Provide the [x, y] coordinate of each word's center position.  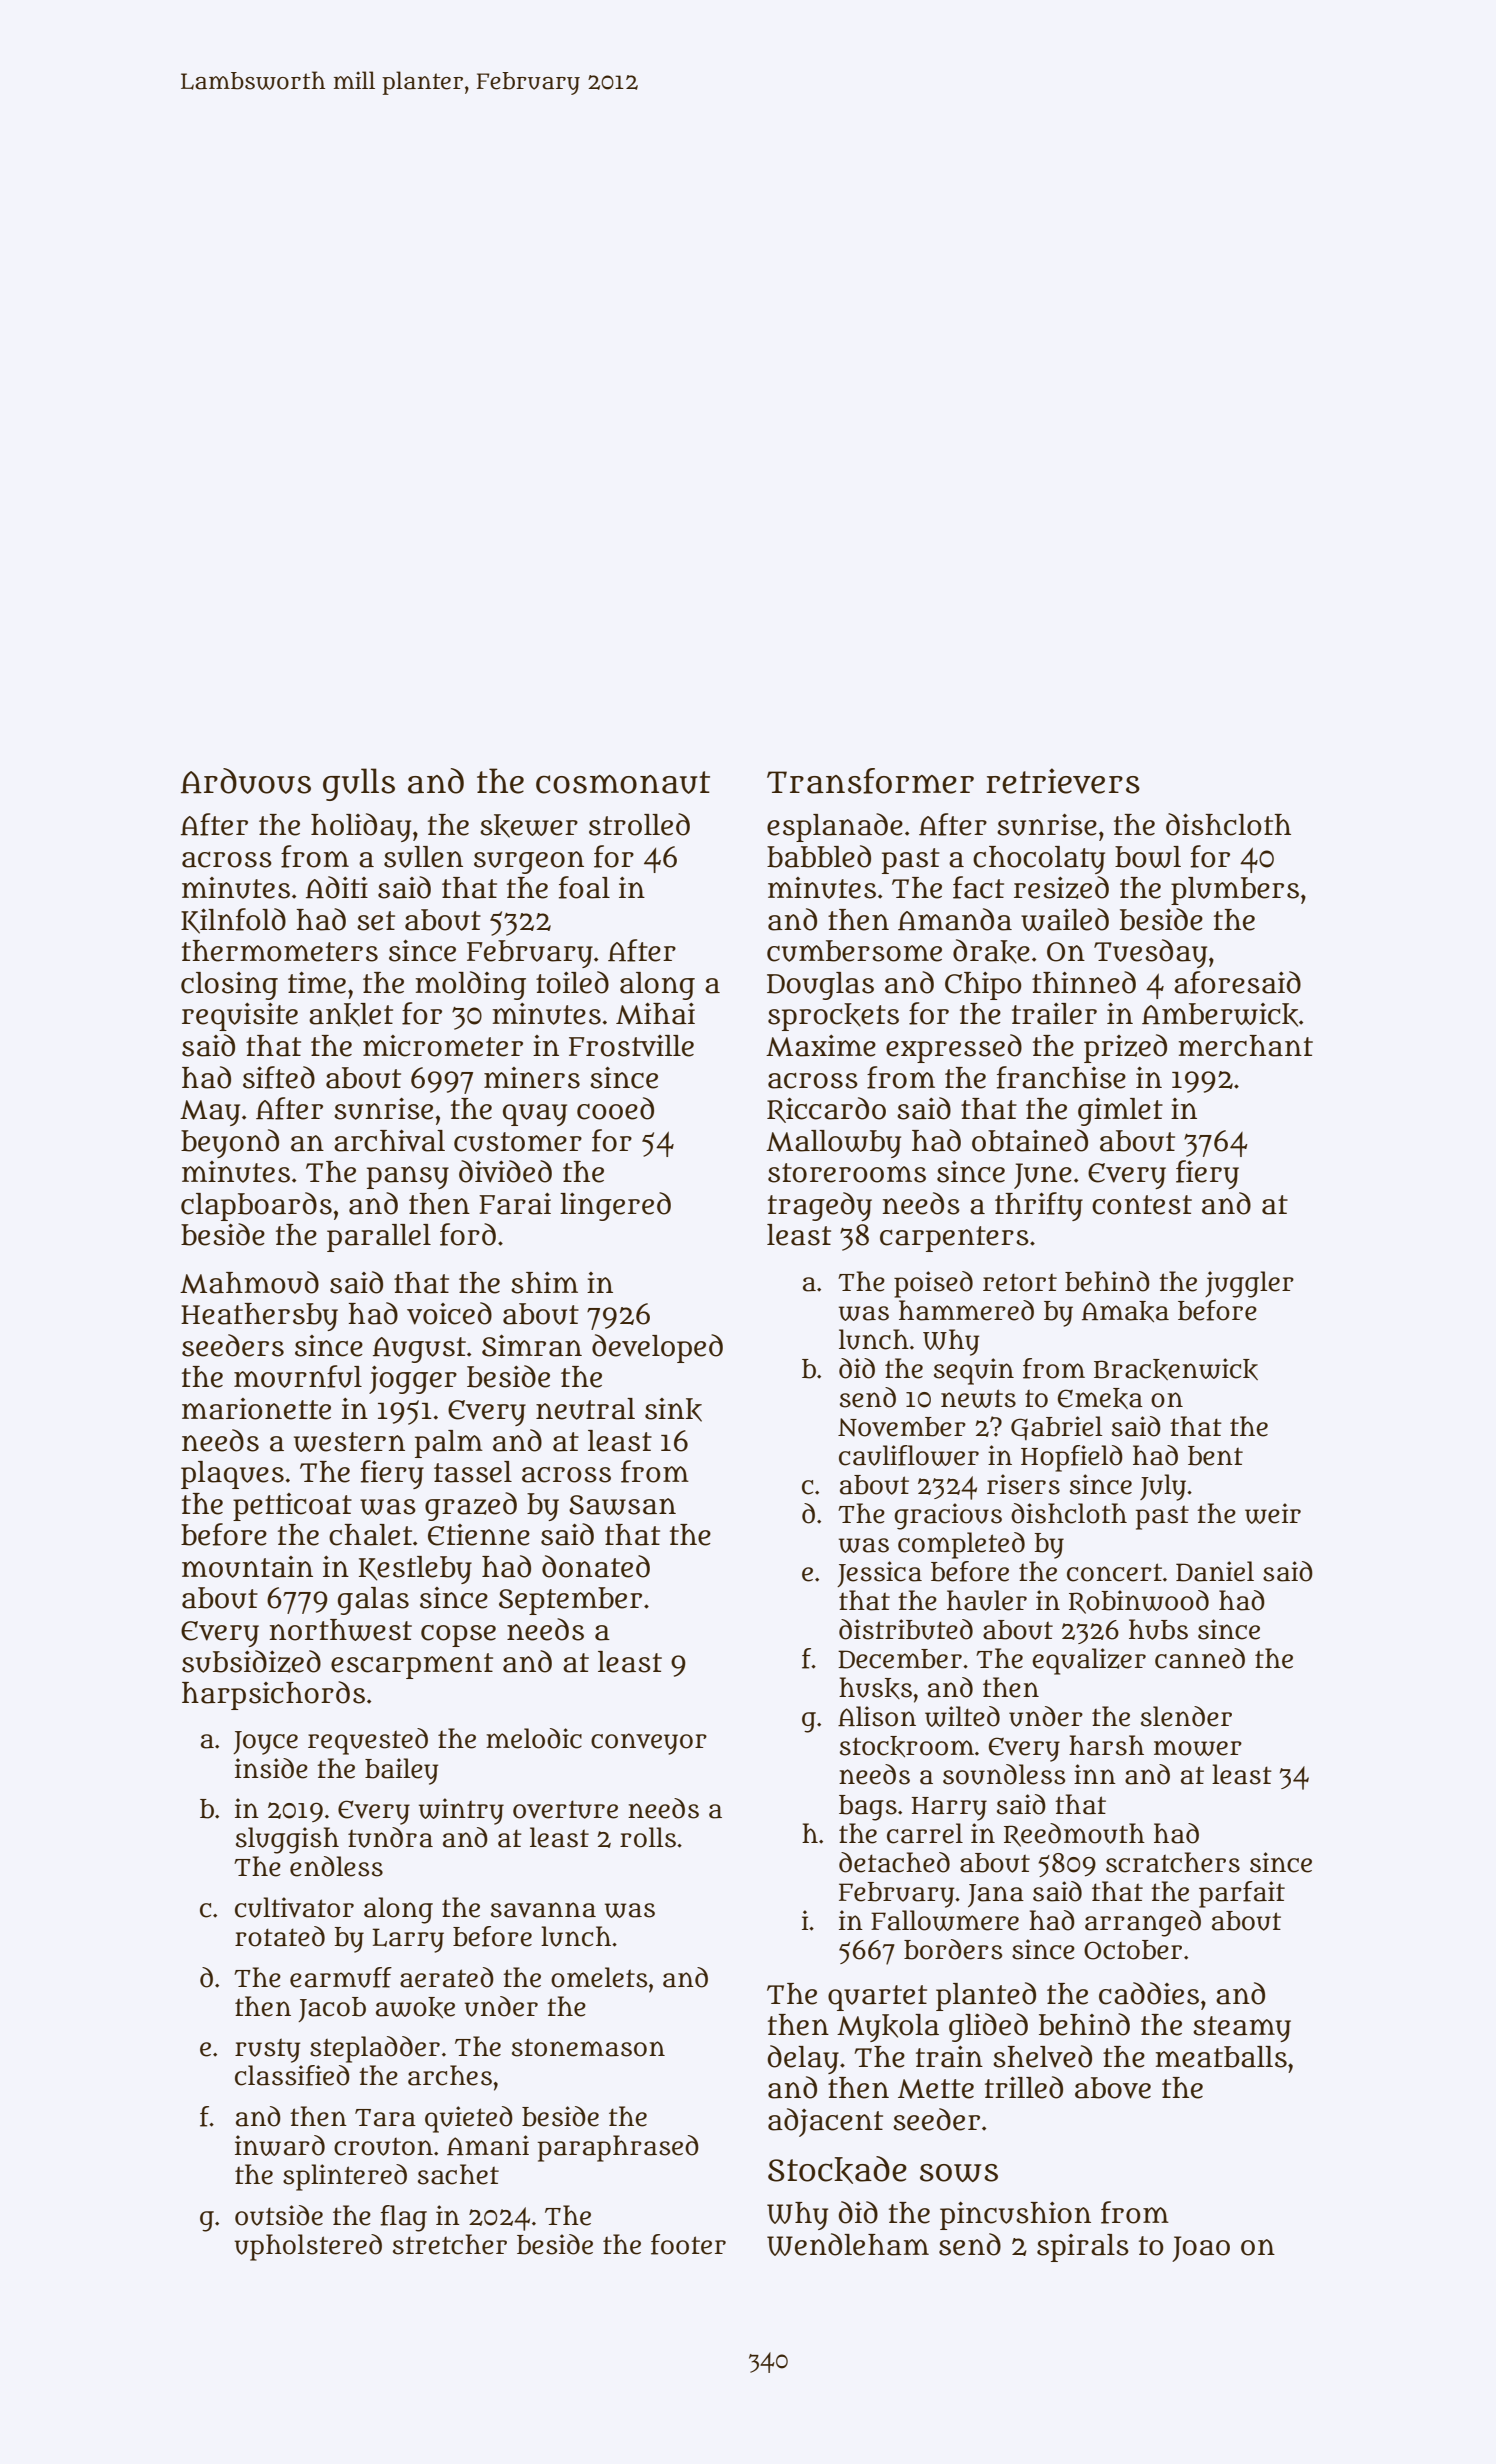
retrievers [1063, 781]
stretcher [450, 2244]
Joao [1201, 2249]
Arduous [246, 781]
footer [688, 2244]
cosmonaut [623, 782]
